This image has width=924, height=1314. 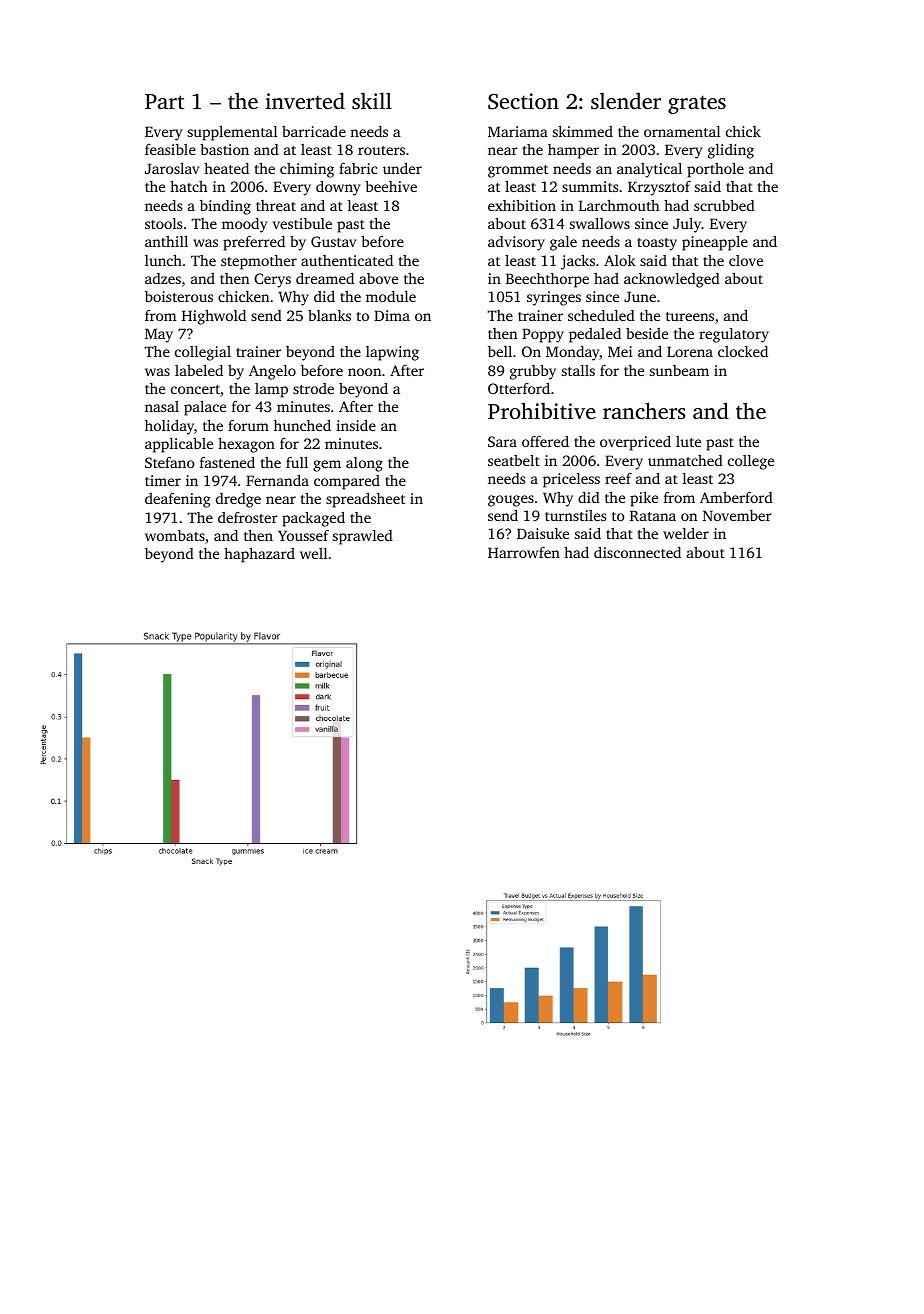 I want to click on wombats, so click(x=175, y=535).
